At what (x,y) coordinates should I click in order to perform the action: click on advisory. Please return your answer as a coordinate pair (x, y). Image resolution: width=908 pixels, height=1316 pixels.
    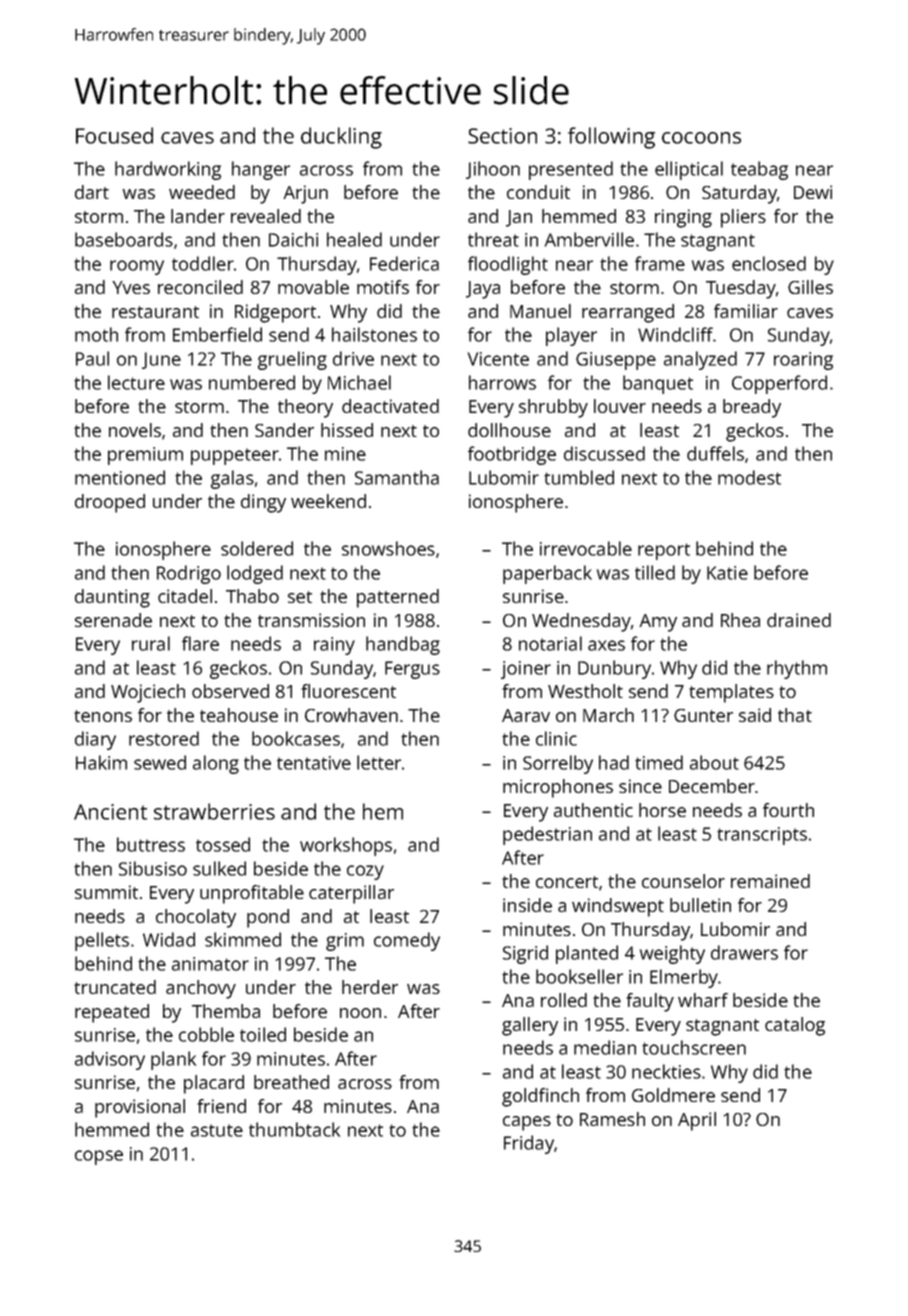
    Looking at the image, I should click on (110, 1060).
